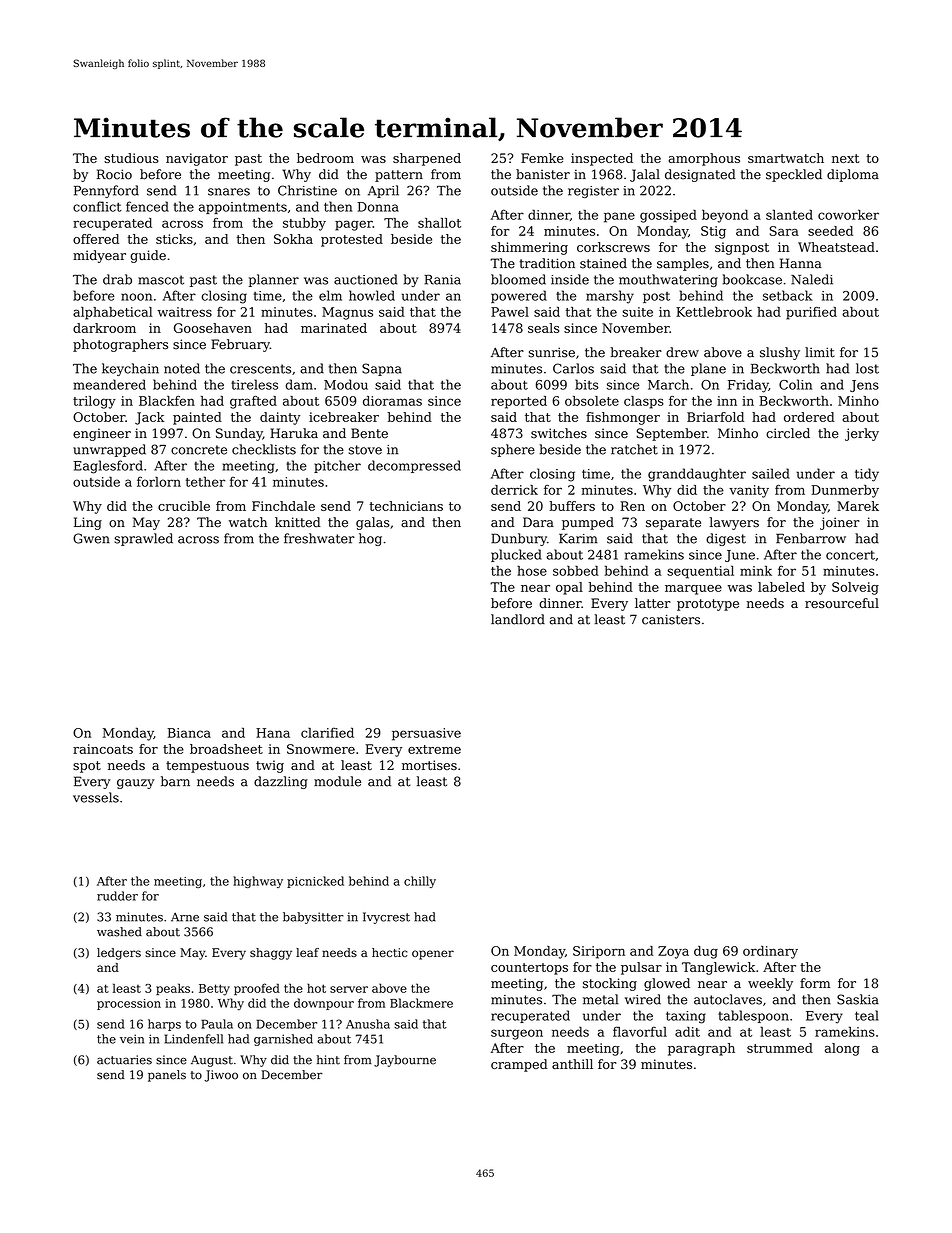  I want to click on sprawled, so click(144, 539).
